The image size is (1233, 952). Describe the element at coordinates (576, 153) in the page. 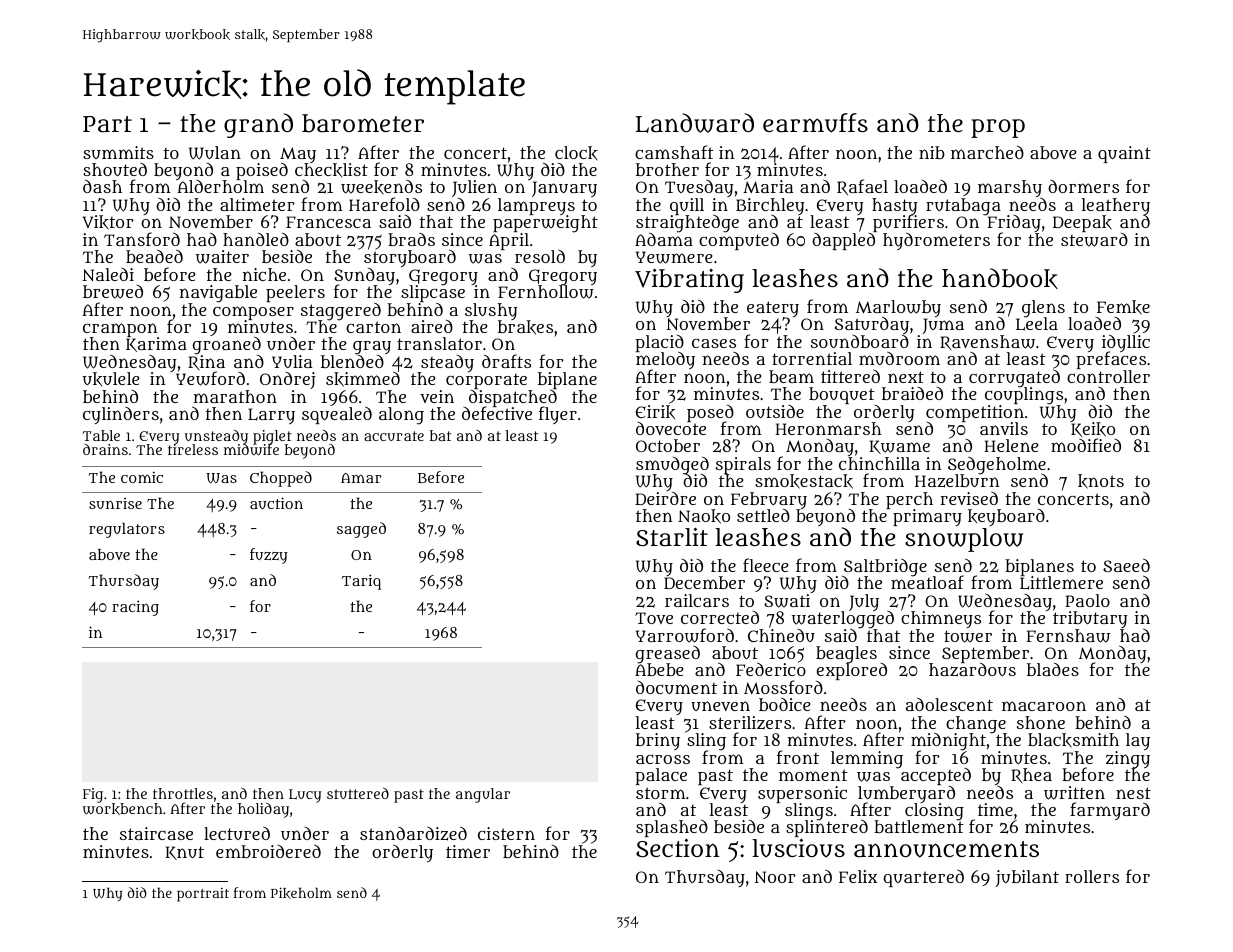

I see `clock` at that location.
